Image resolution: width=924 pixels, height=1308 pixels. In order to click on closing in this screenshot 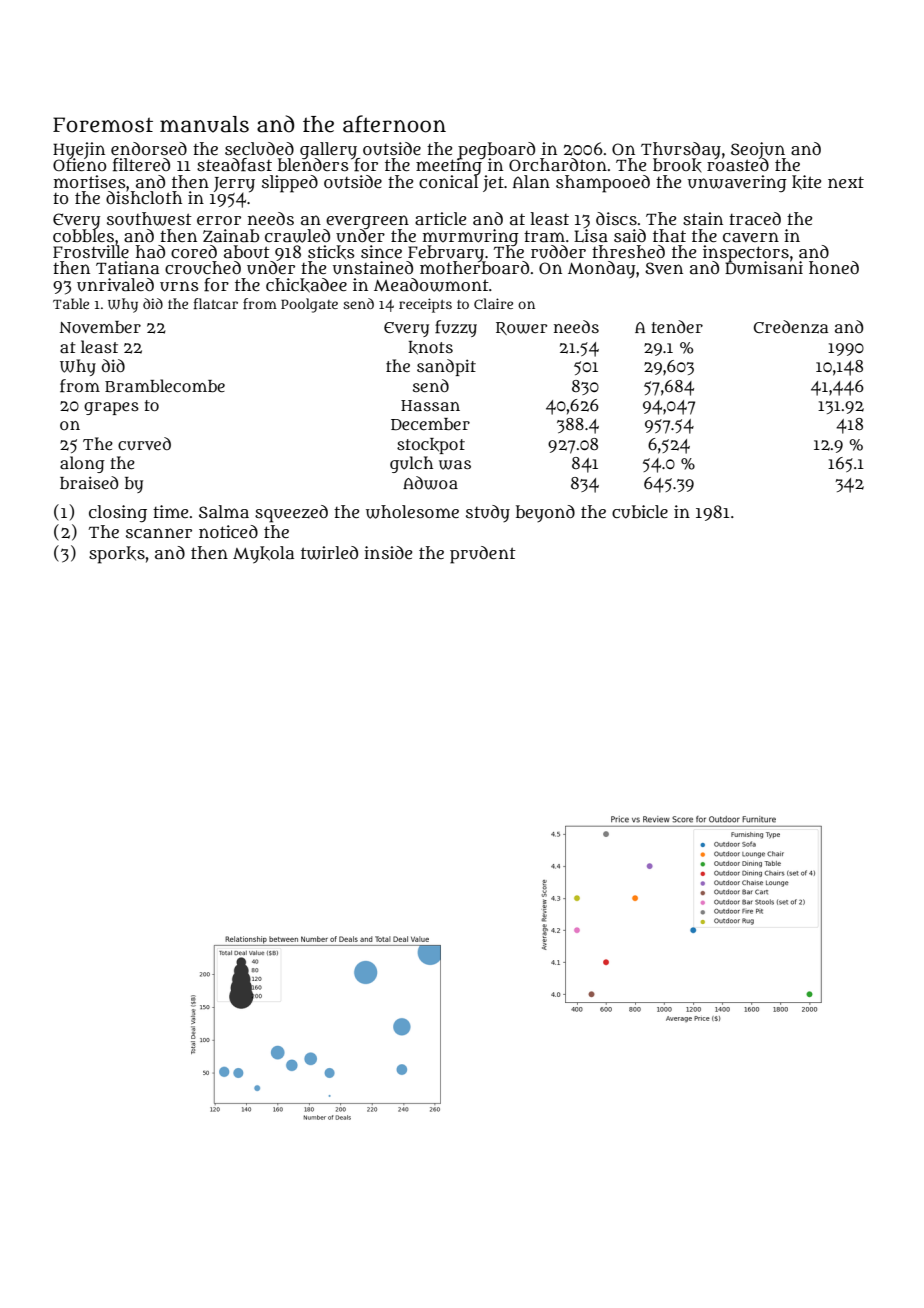, I will do `click(118, 514)`.
